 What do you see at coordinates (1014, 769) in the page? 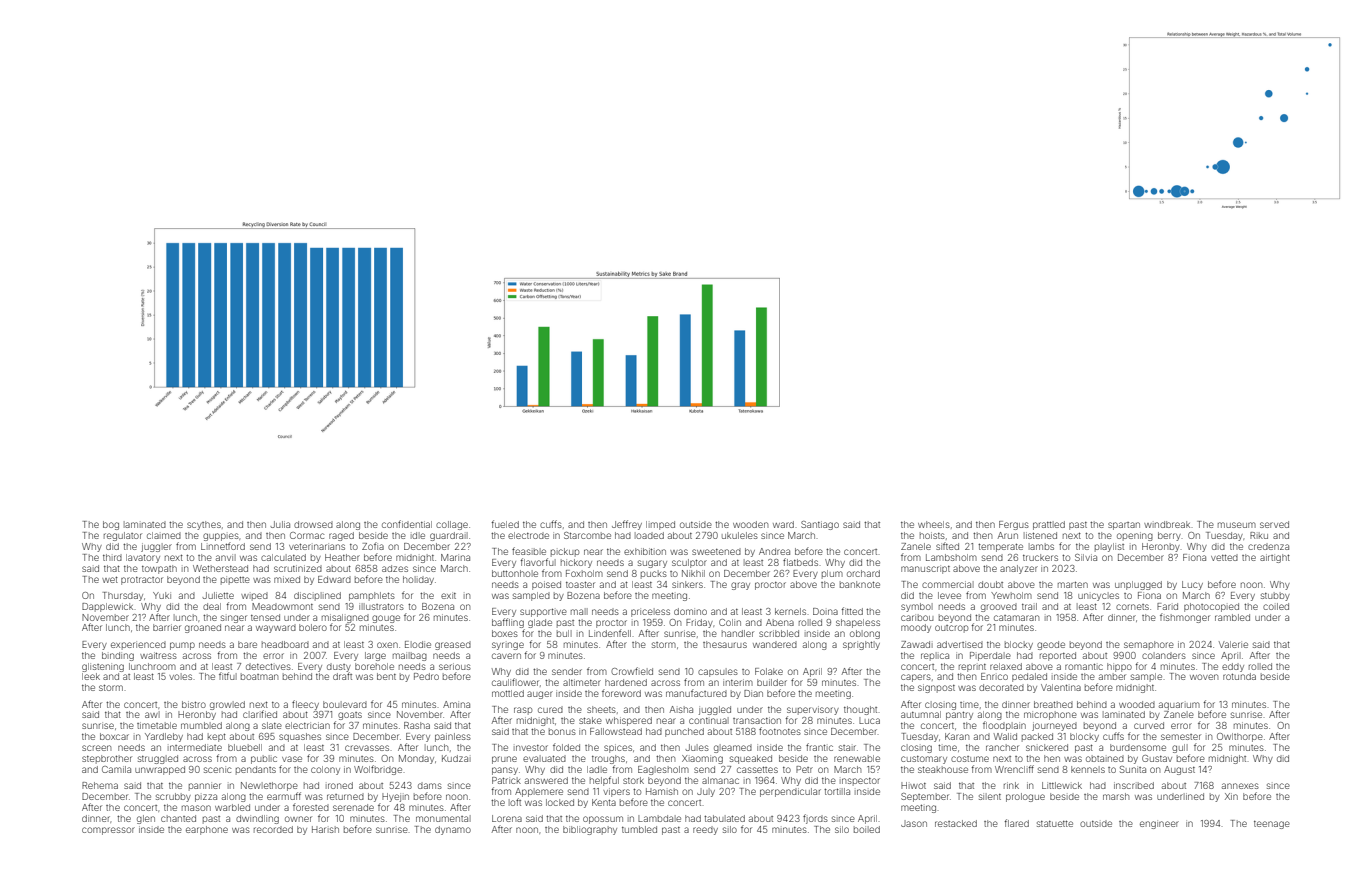
I see `Wrencliff` at bounding box center [1014, 769].
